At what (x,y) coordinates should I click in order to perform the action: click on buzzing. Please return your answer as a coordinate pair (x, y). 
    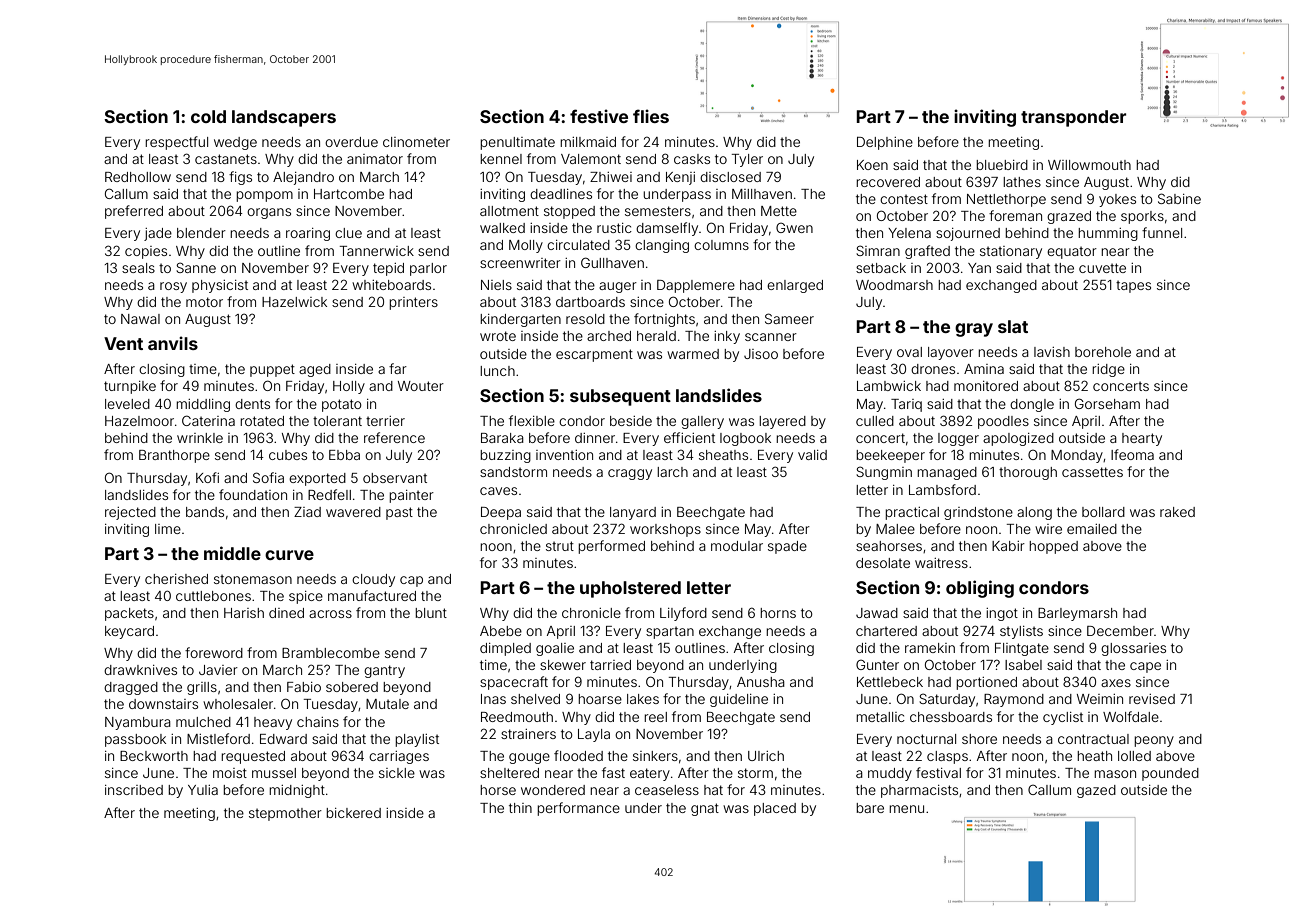
    Looking at the image, I should click on (505, 456).
